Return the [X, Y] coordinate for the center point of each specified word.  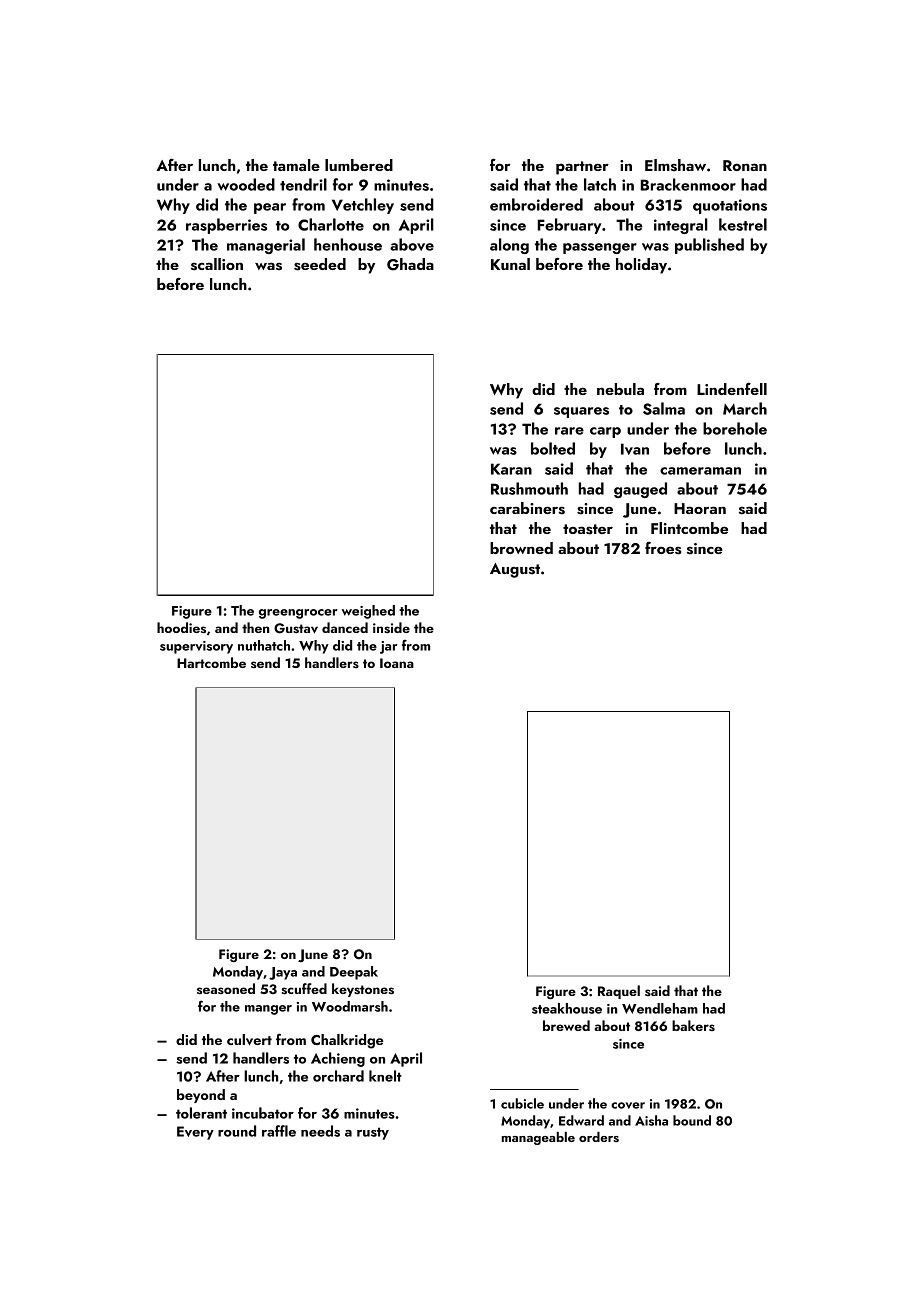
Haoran [700, 508]
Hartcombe [211, 662]
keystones [363, 990]
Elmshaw [675, 165]
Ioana [397, 663]
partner [582, 168]
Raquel [619, 992]
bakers [693, 1025]
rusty [373, 1133]
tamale [296, 165]
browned [521, 548]
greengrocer [298, 614]
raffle [279, 1131]
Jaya [283, 973]
